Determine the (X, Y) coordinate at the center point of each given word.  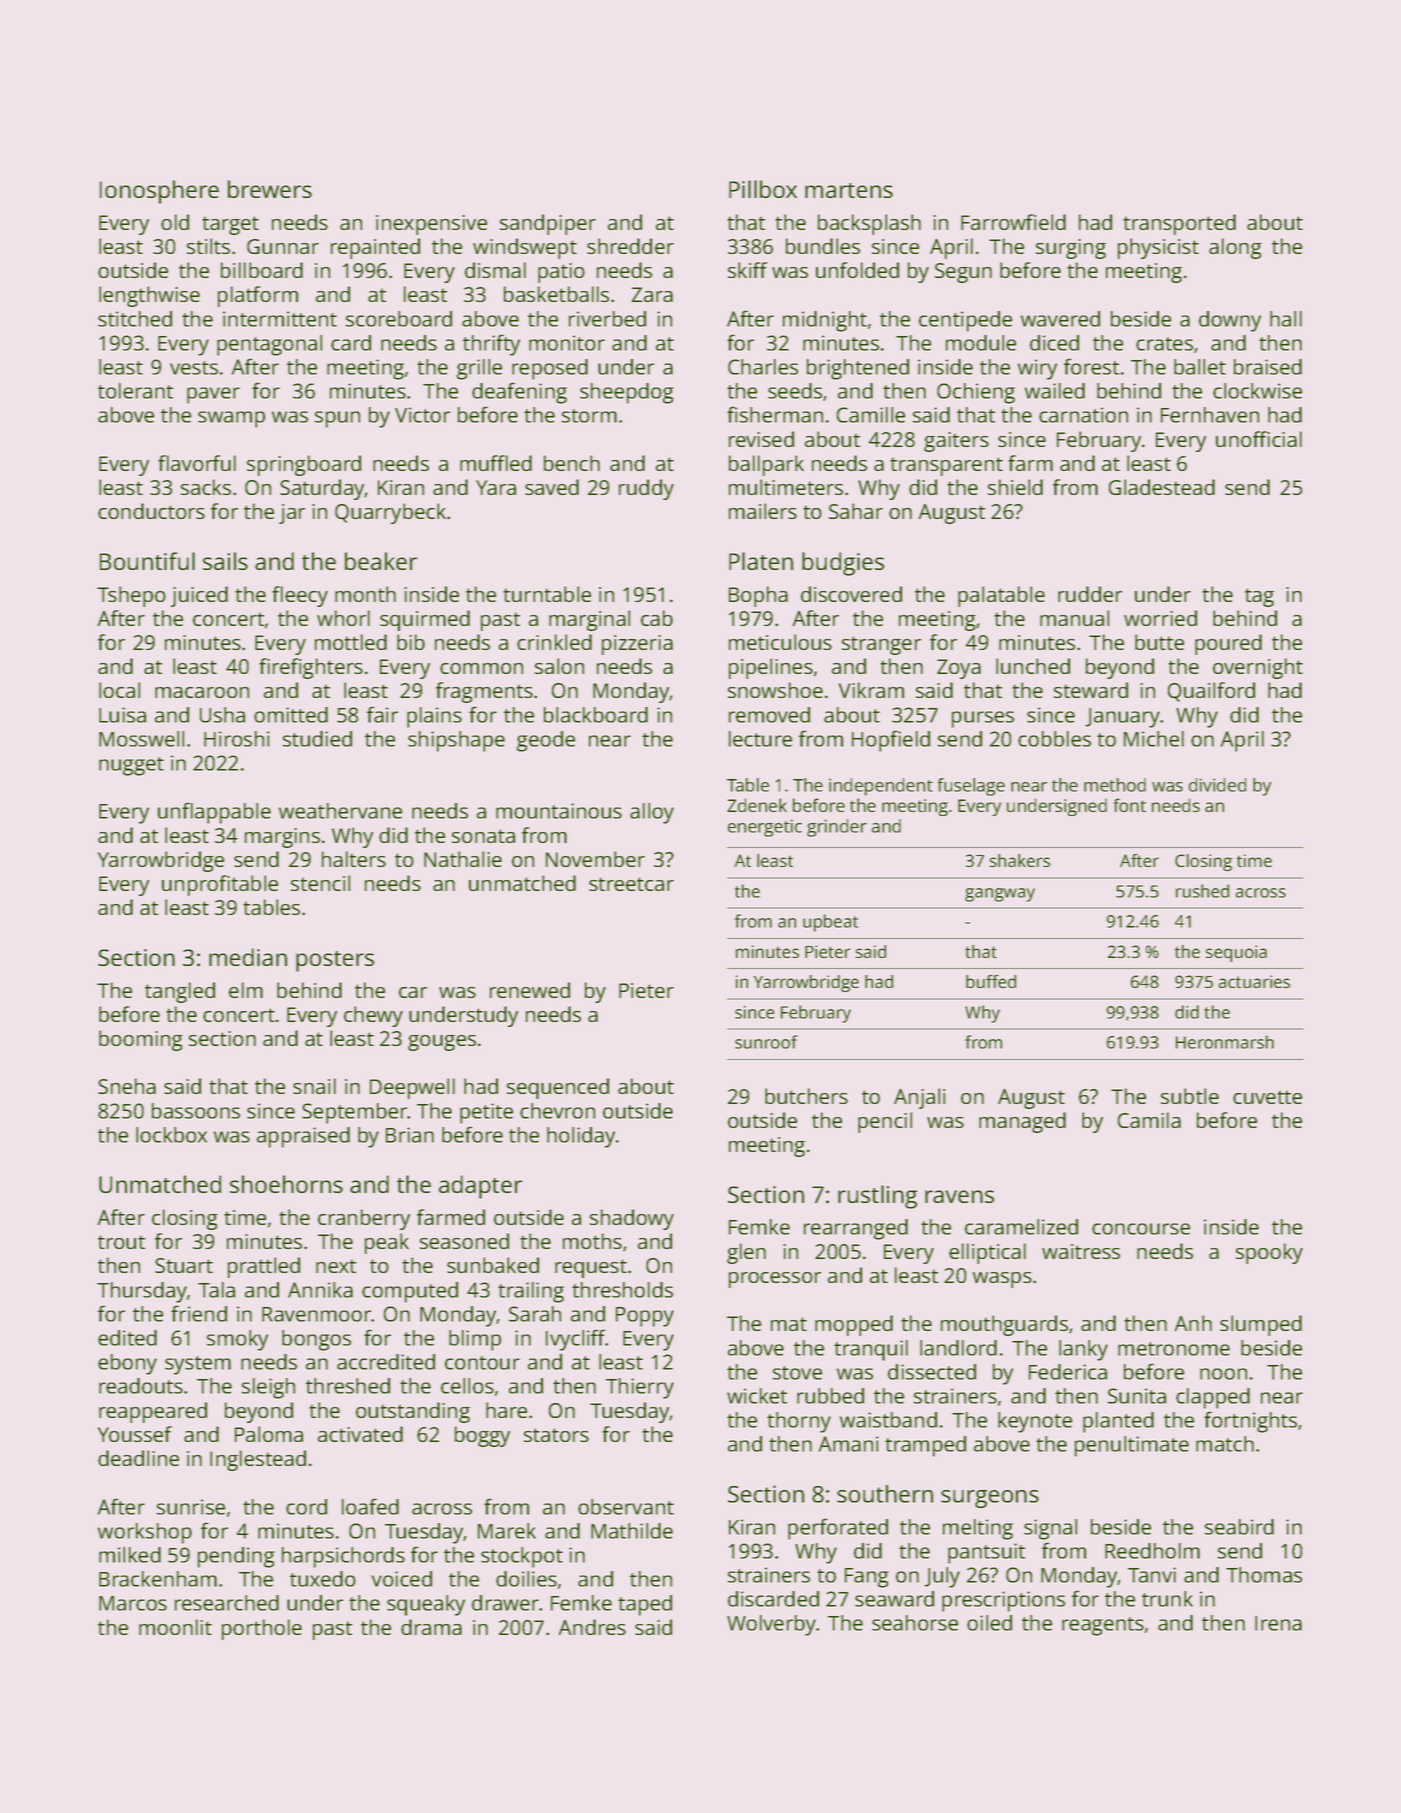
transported (1179, 224)
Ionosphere (159, 192)
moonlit (175, 1627)
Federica (1068, 1372)
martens (849, 190)
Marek (507, 1531)
